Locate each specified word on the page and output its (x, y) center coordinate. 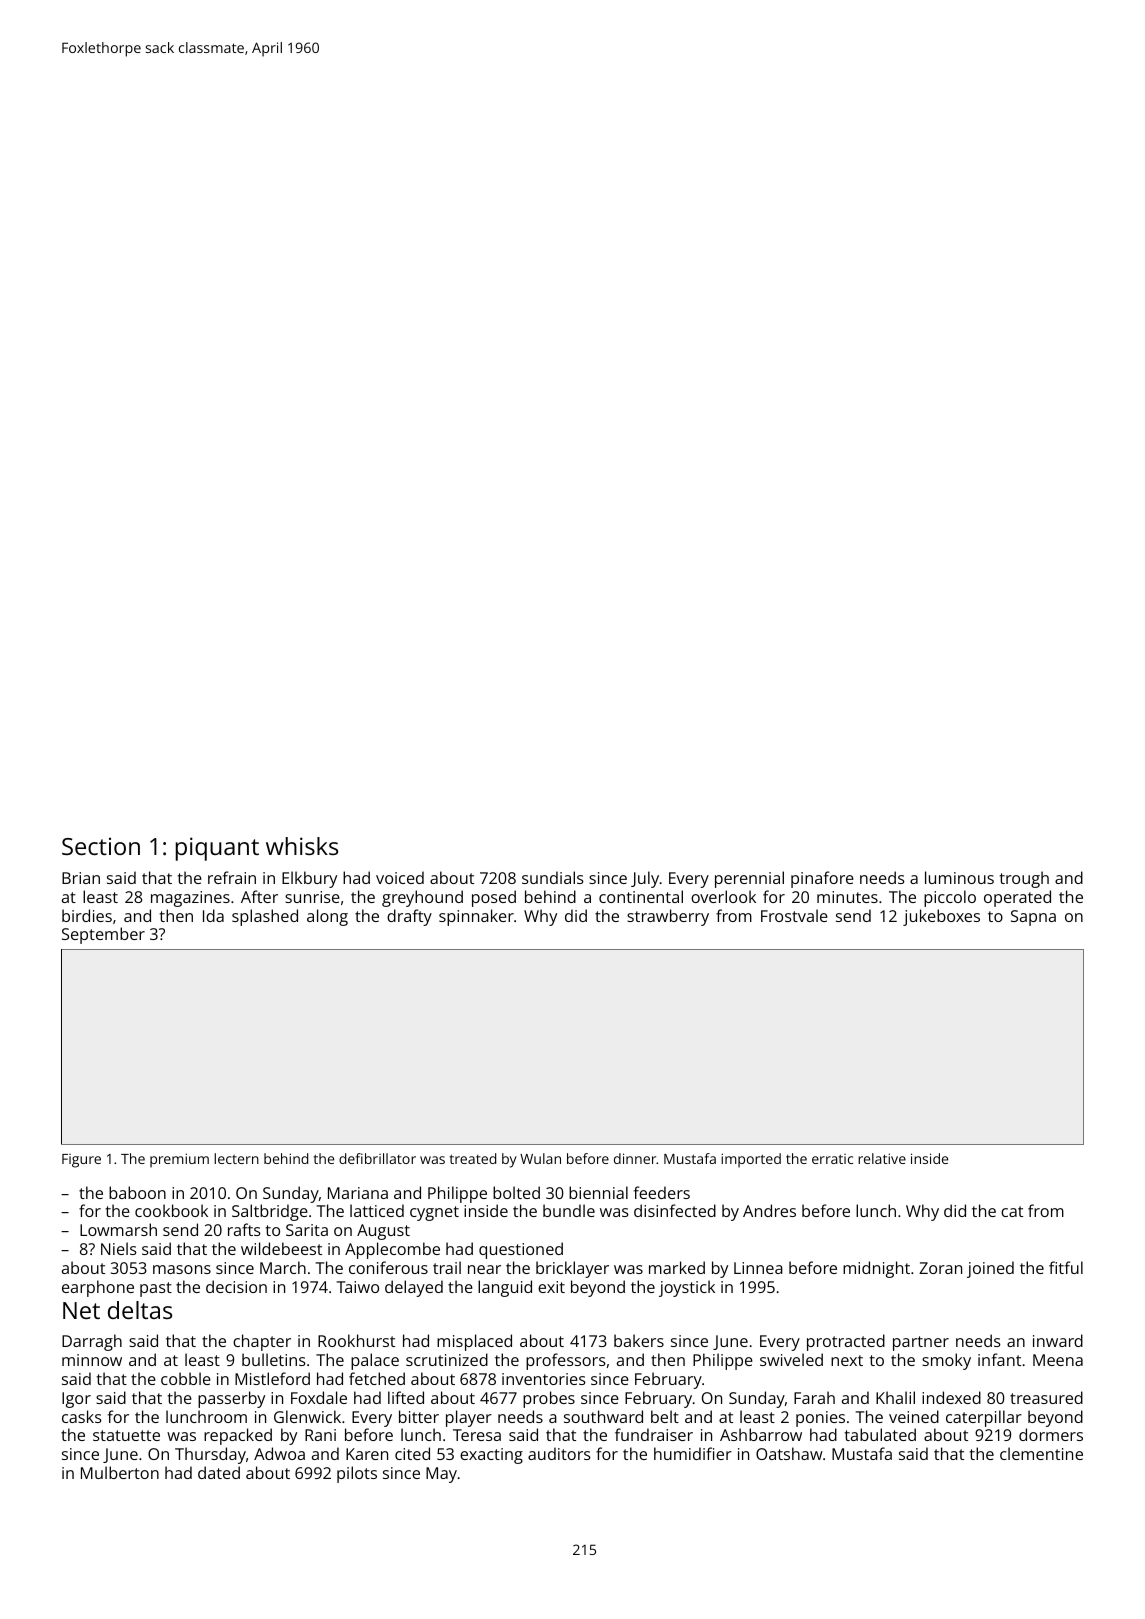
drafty (409, 917)
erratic (832, 1159)
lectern (236, 1158)
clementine (1041, 1453)
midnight (876, 1269)
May (441, 1475)
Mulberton (120, 1472)
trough (1024, 879)
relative (882, 1158)
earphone (98, 1288)
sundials (553, 877)
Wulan (540, 1158)
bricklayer (572, 1269)
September (103, 935)
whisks (302, 846)
